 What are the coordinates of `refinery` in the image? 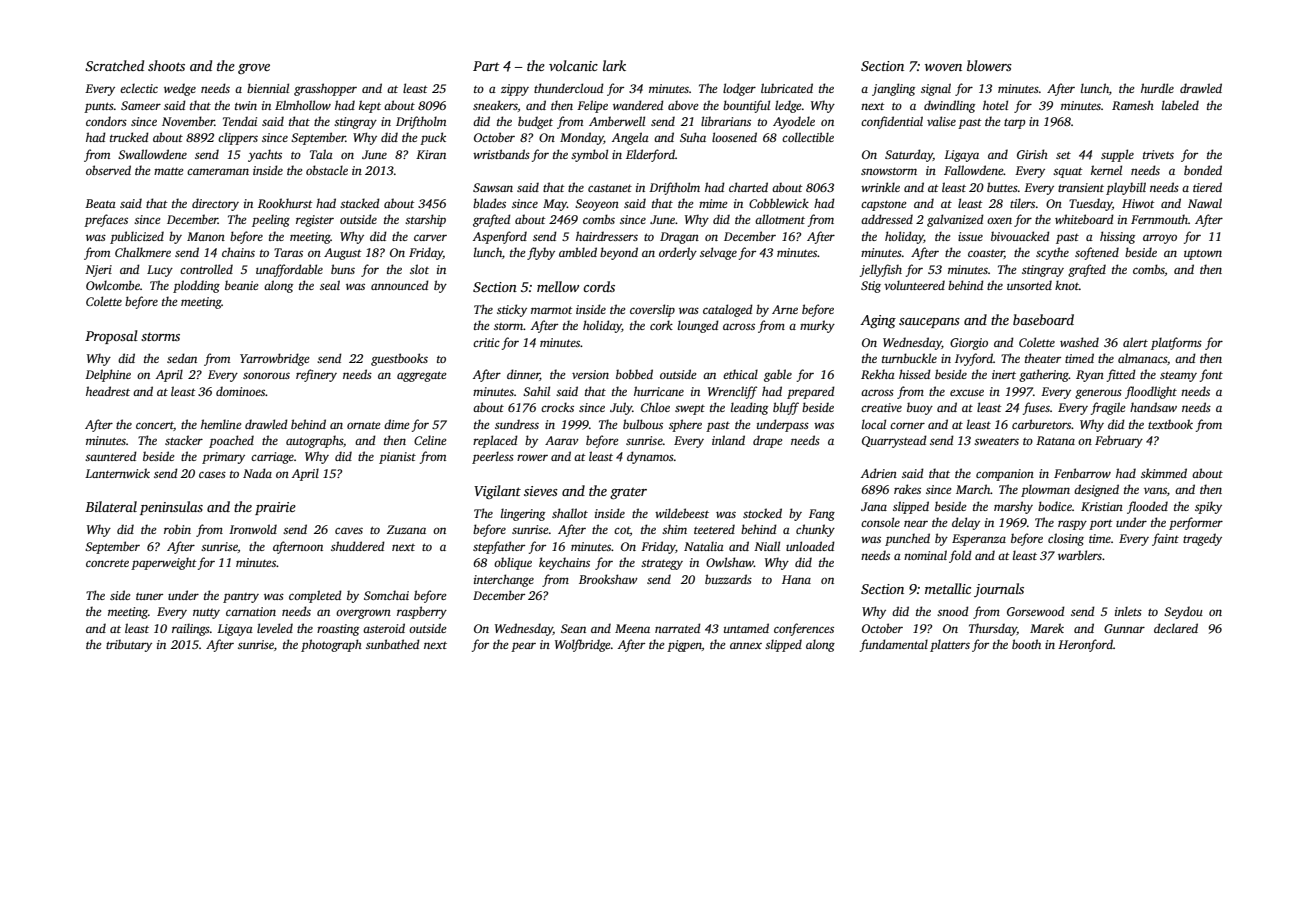 It's located at (316, 375).
